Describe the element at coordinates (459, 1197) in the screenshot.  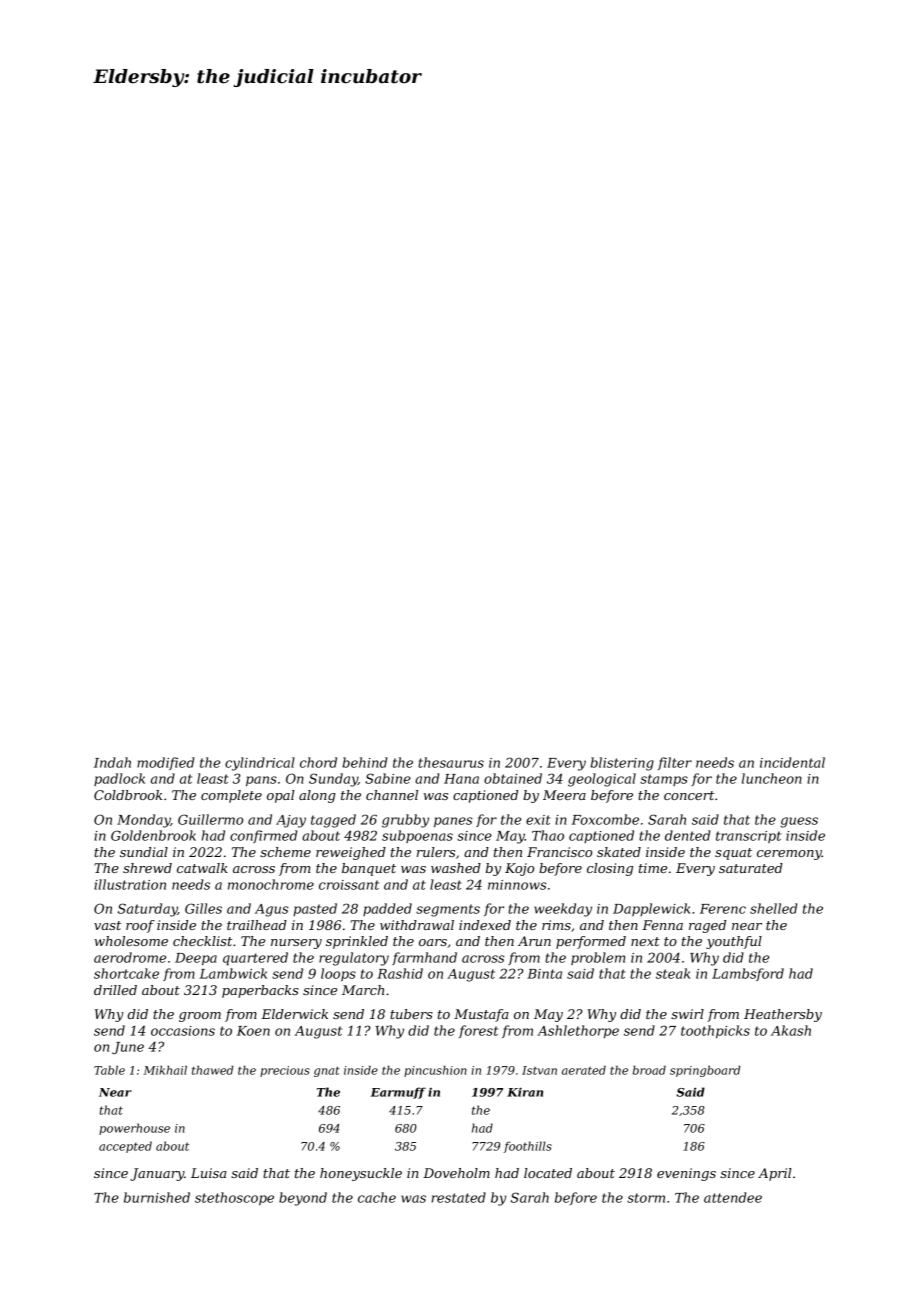
I see `restated` at that location.
